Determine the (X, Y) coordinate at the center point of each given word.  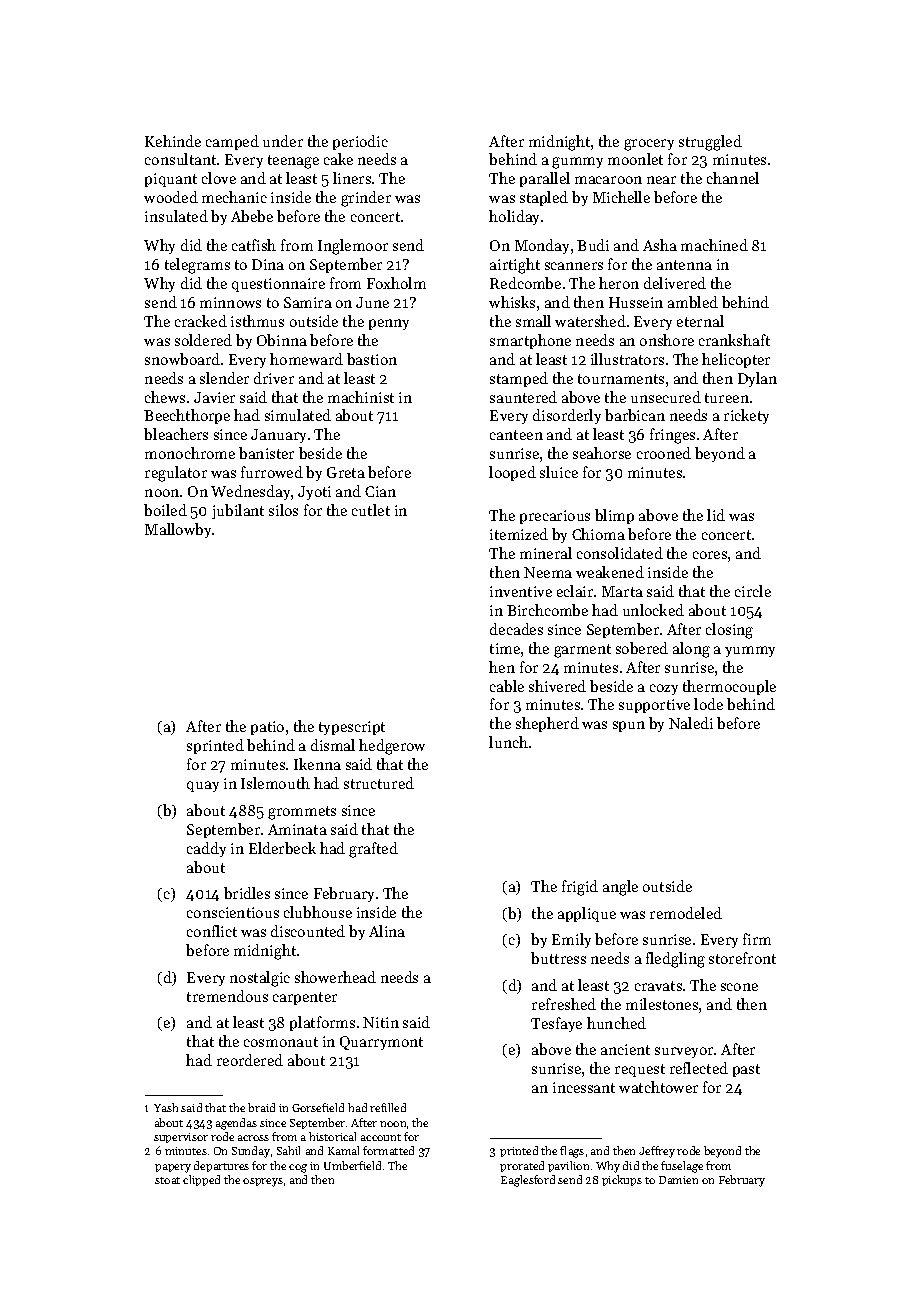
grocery (649, 145)
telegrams (197, 266)
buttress (558, 958)
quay (203, 786)
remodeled (686, 913)
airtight (515, 266)
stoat (167, 1180)
